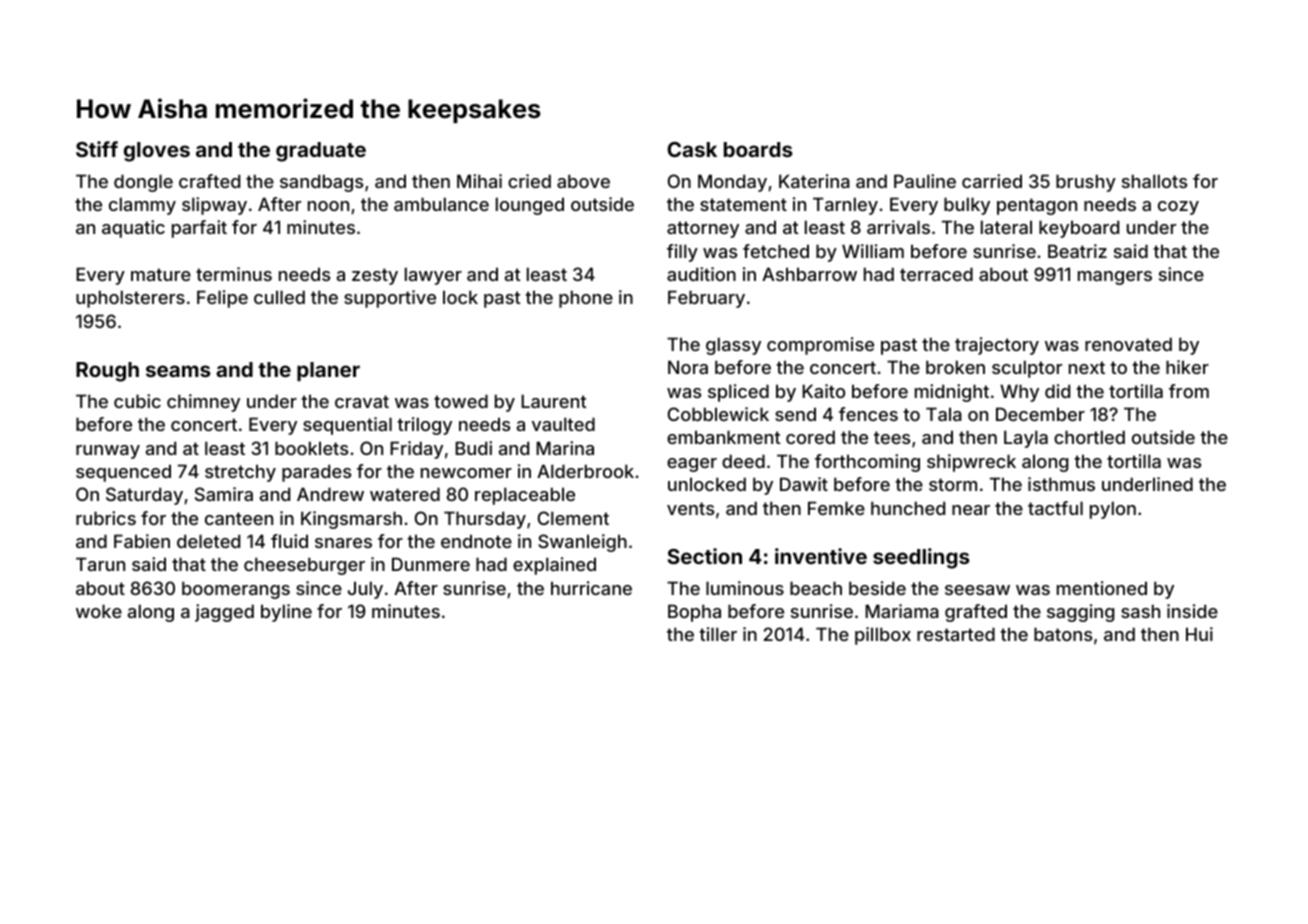  What do you see at coordinates (1089, 437) in the screenshot?
I see `chortled` at bounding box center [1089, 437].
